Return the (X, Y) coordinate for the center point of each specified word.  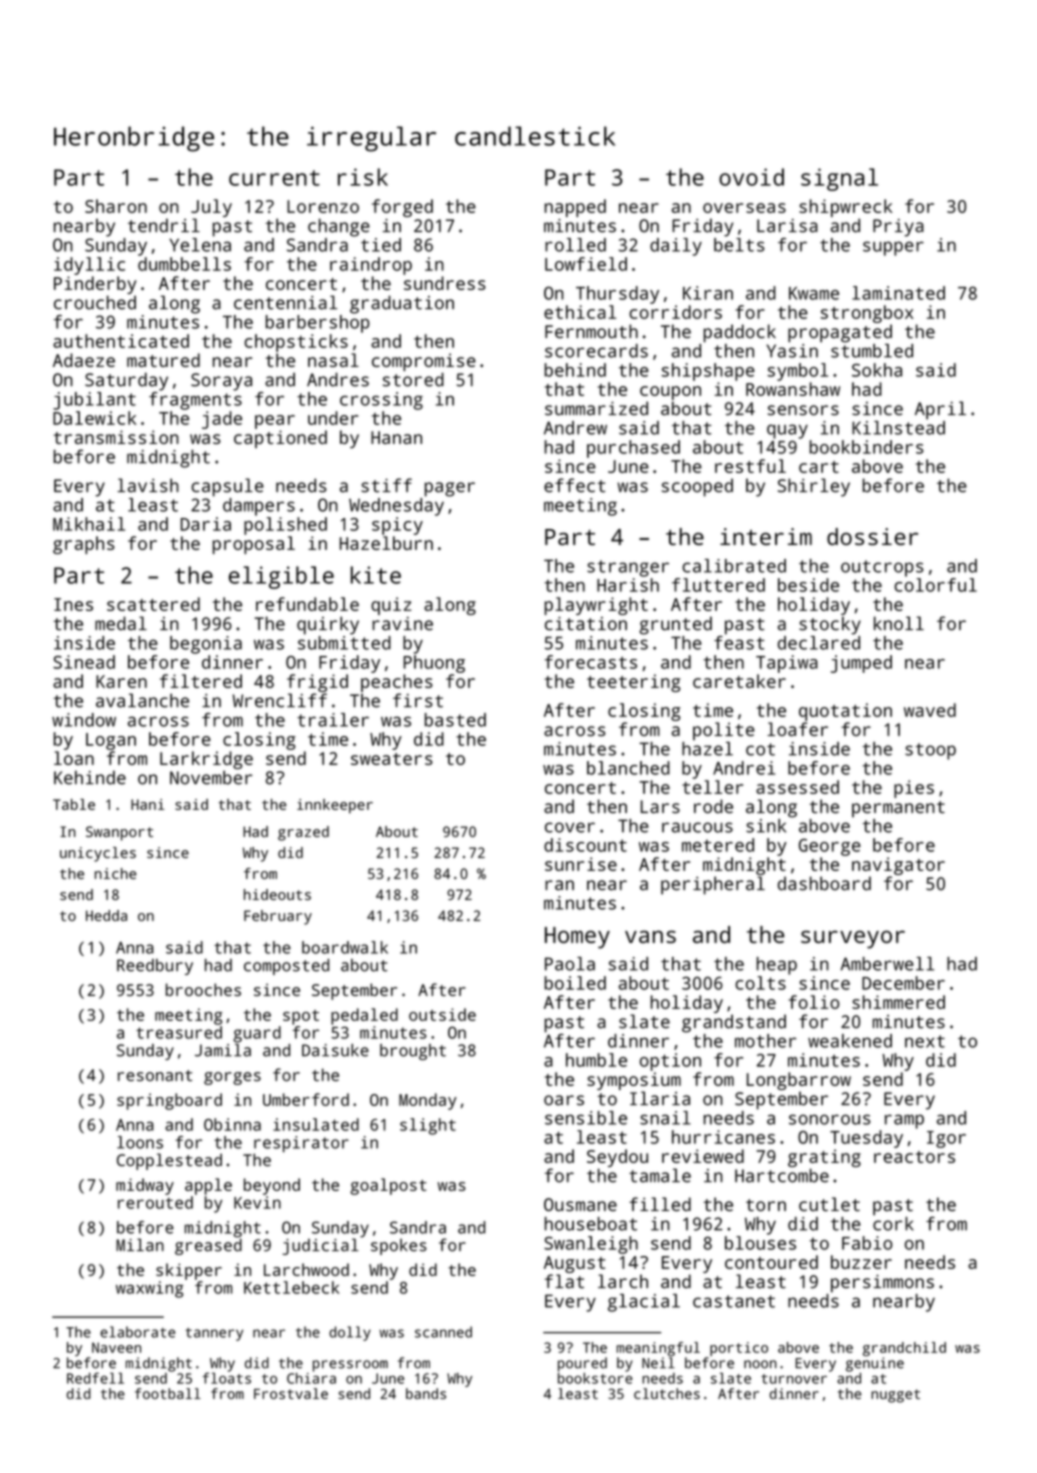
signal (839, 179)
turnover (794, 1379)
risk (363, 177)
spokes (399, 1247)
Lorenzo (323, 206)
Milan (140, 1245)
